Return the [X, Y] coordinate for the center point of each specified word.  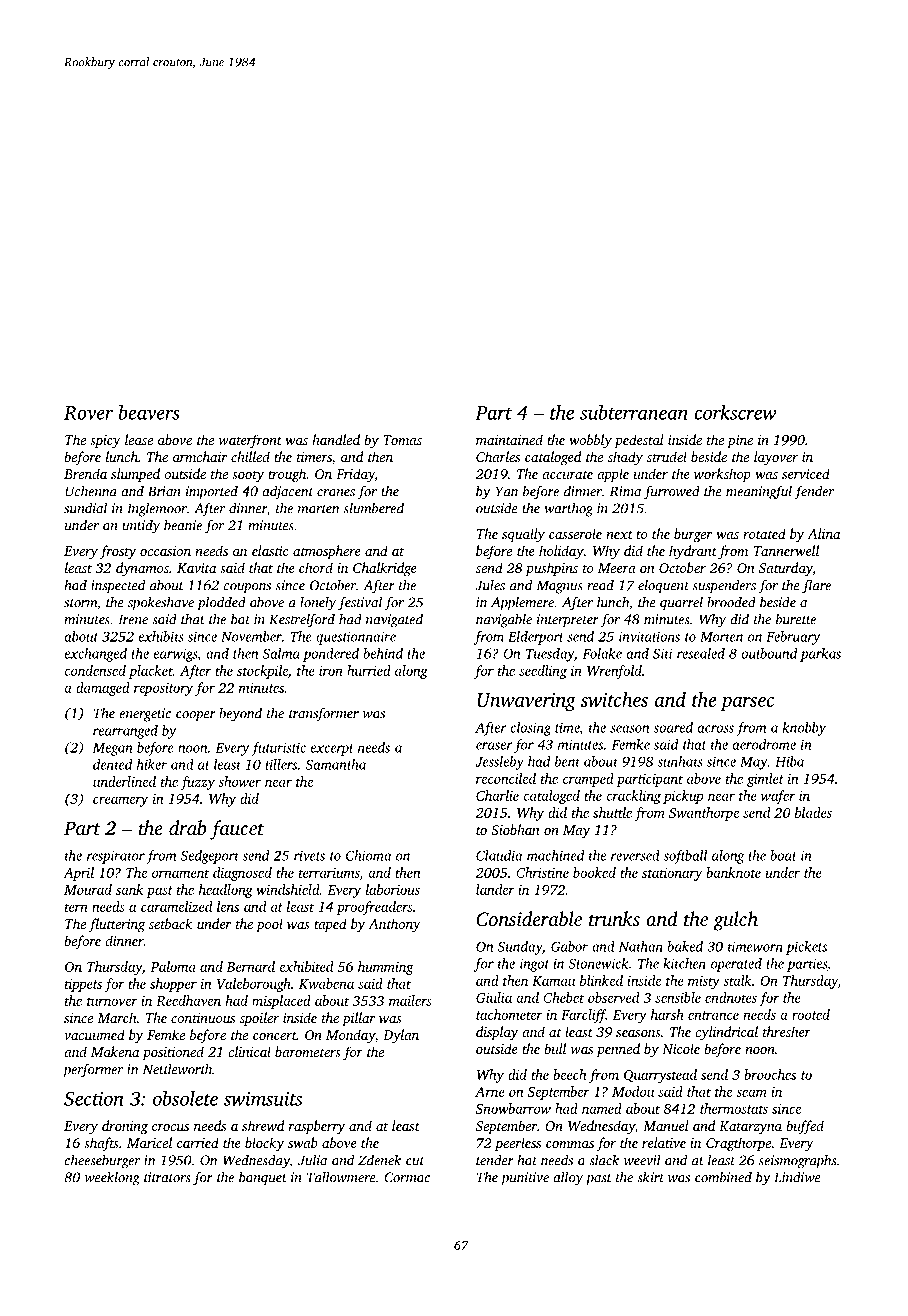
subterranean [634, 412]
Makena [115, 1051]
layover [776, 458]
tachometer [509, 1014]
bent [567, 761]
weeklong [112, 1178]
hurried [369, 670]
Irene [133, 619]
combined [723, 1177]
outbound [769, 653]
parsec [747, 704]
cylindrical [726, 1033]
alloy [568, 1178]
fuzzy [198, 783]
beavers [148, 412]
